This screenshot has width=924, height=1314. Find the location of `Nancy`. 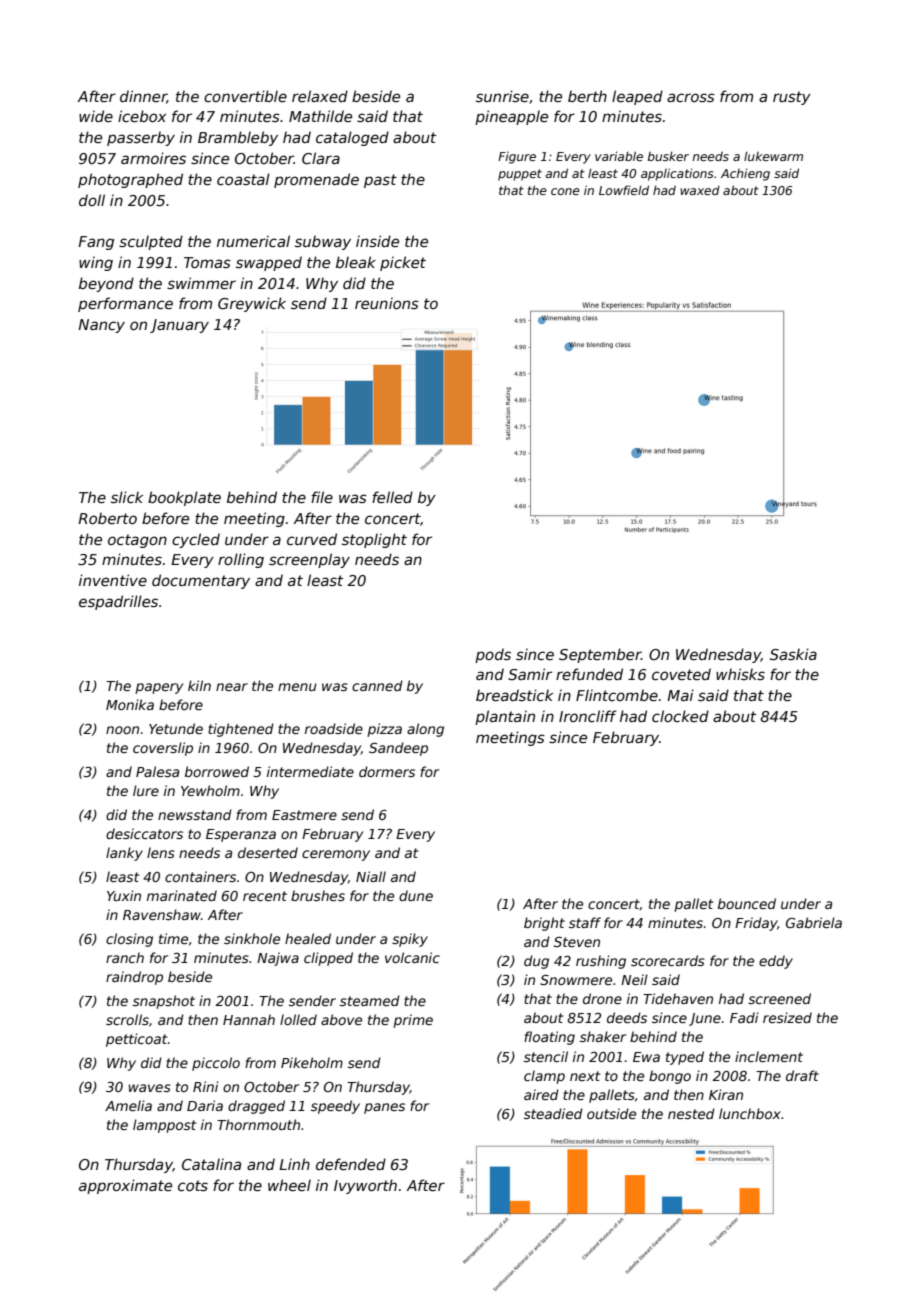

Nancy is located at coordinates (101, 326).
